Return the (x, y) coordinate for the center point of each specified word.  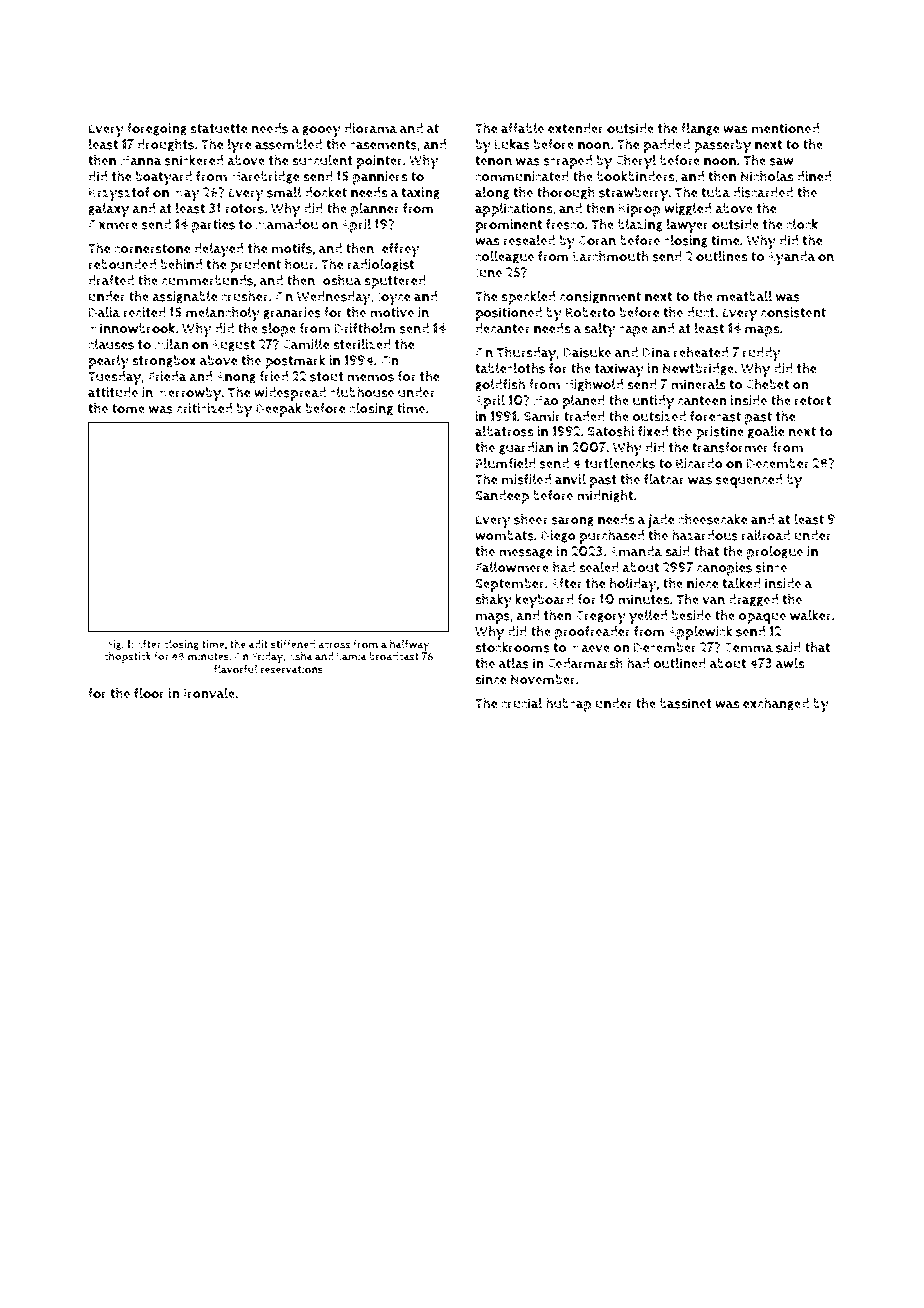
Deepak (279, 409)
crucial (521, 703)
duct (701, 312)
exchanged (776, 704)
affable (522, 128)
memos (370, 378)
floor (149, 693)
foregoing (157, 129)
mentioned (785, 128)
